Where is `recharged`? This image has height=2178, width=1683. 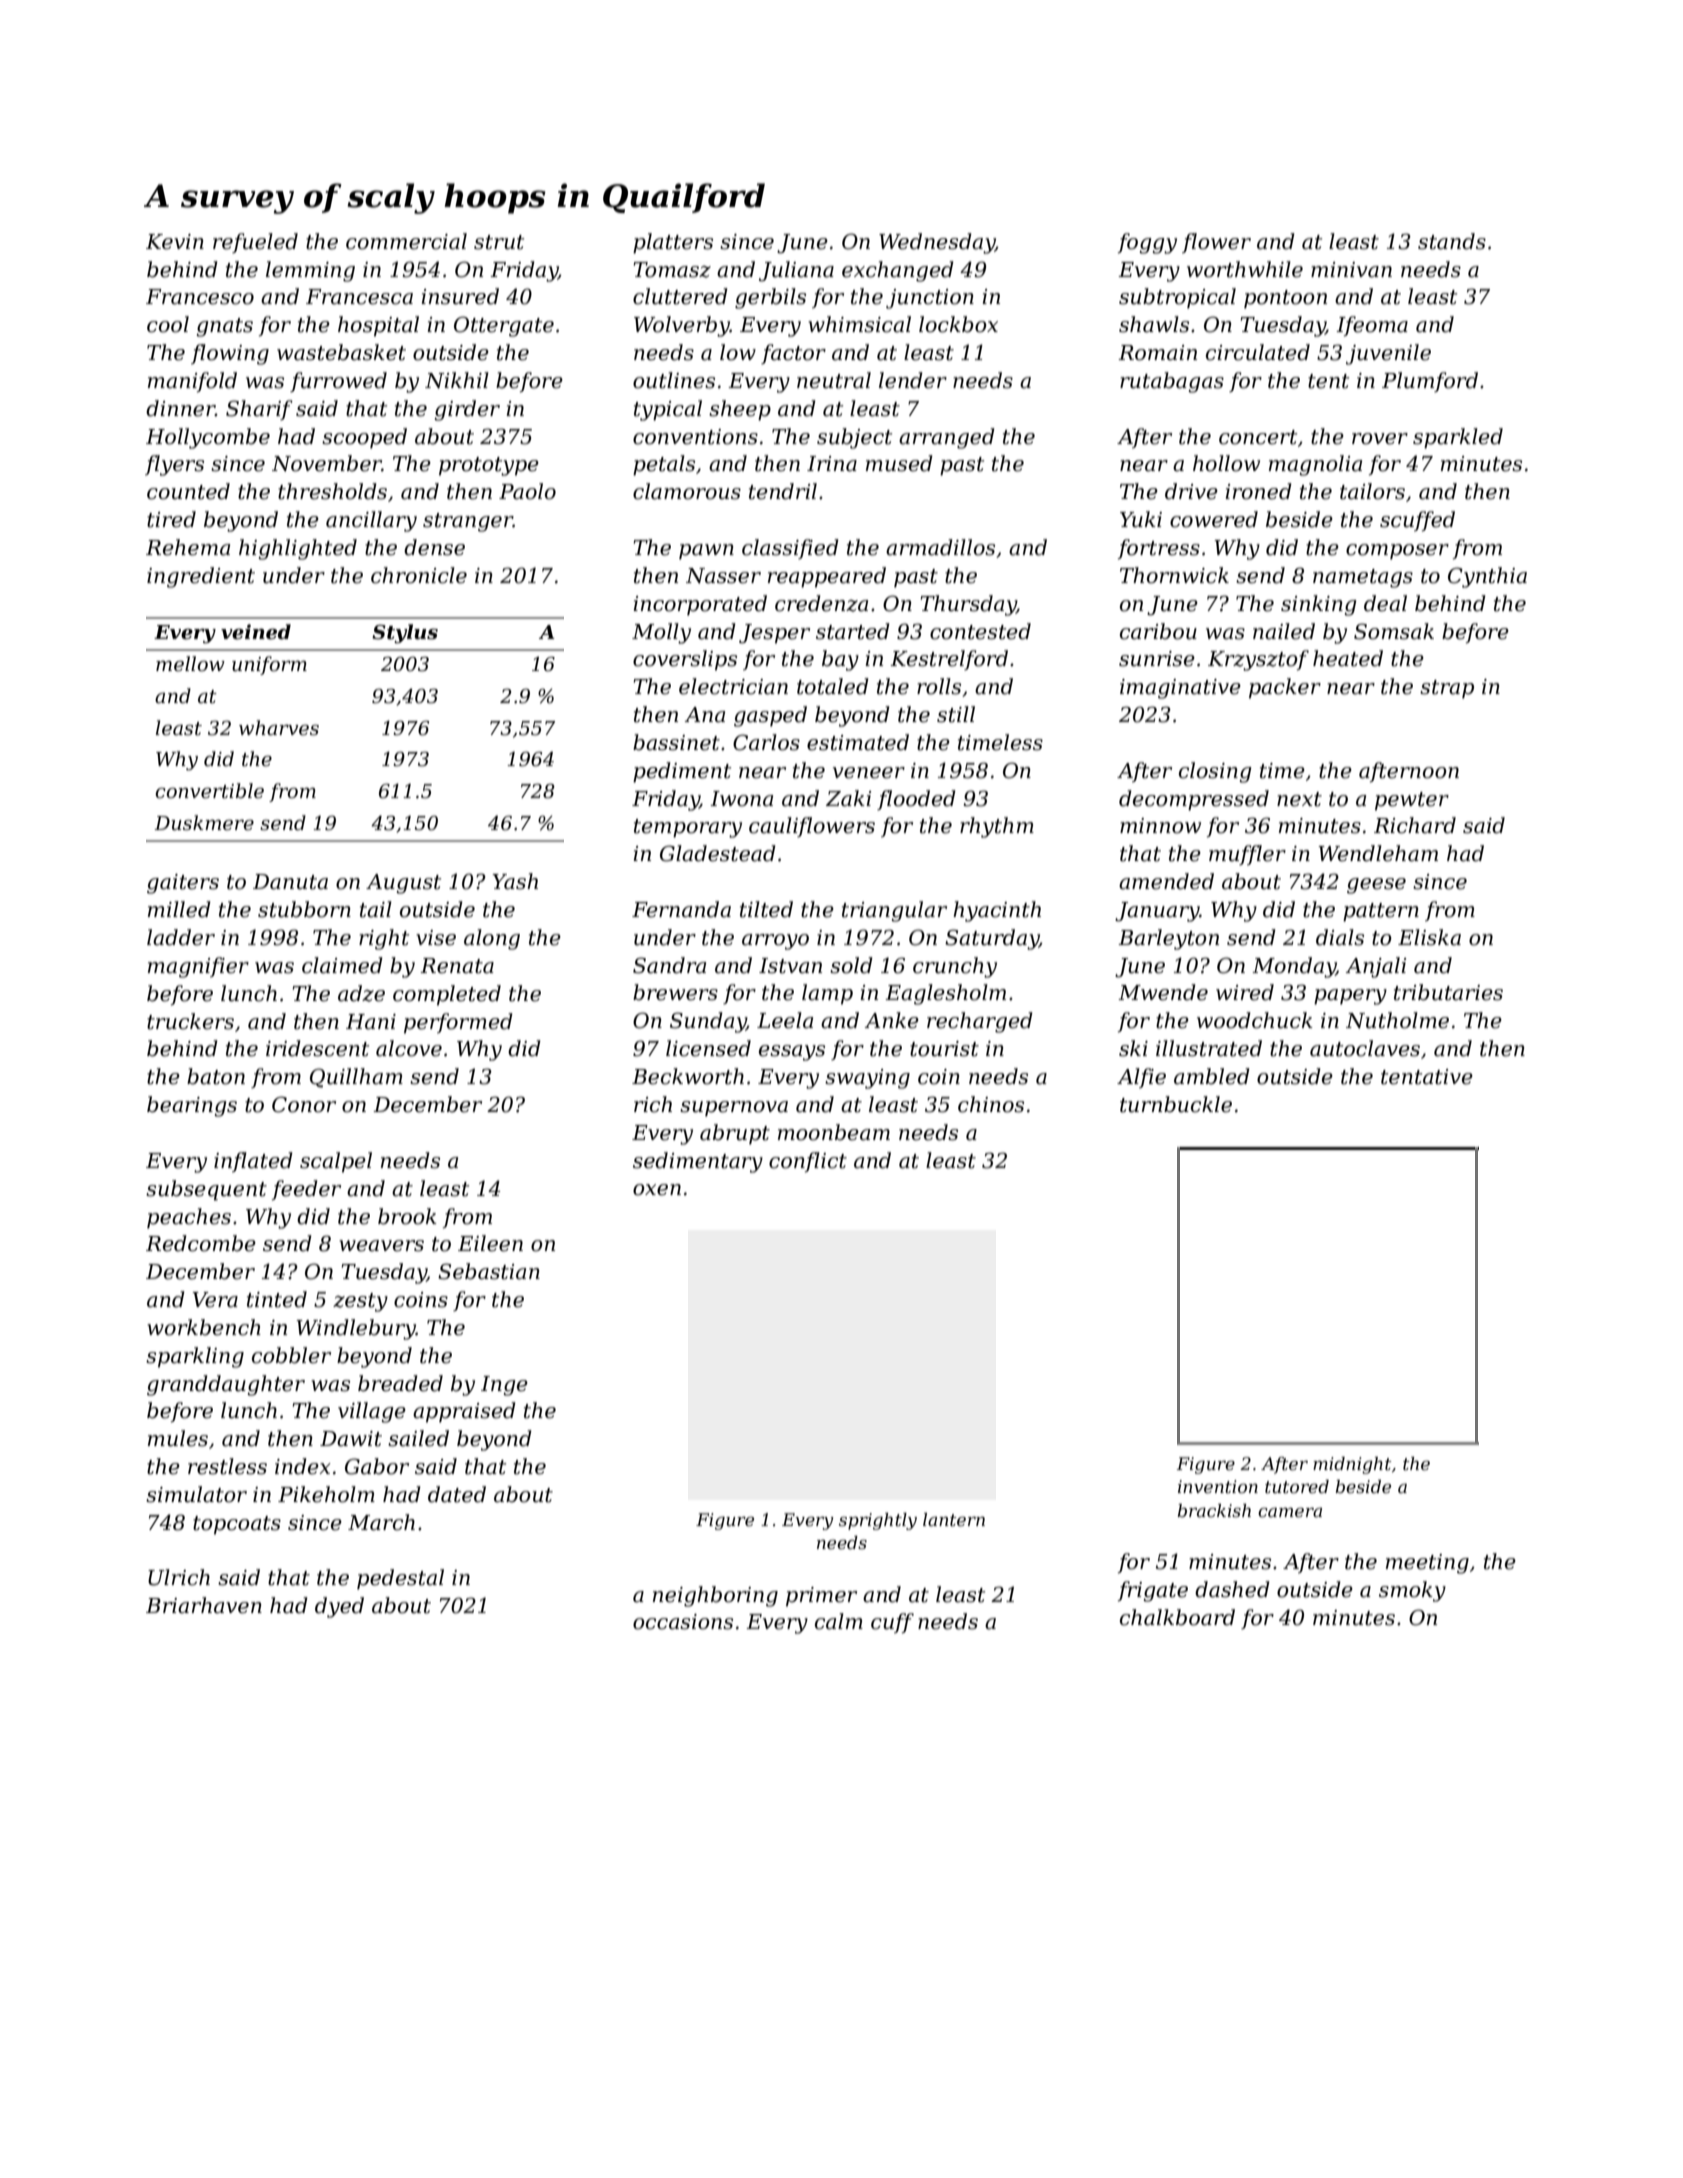 recharged is located at coordinates (979, 1022).
